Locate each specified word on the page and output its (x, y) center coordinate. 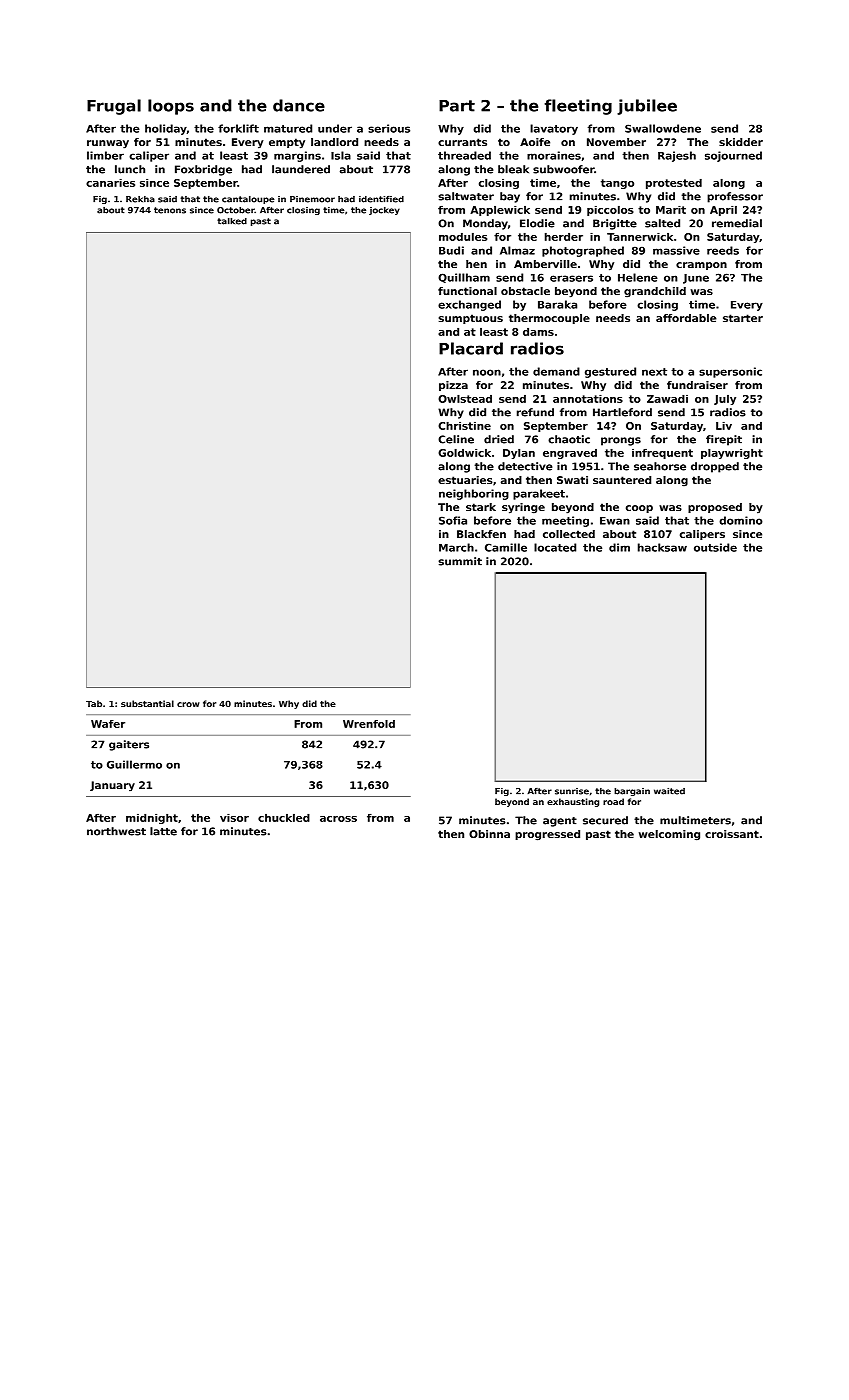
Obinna (489, 834)
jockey (384, 211)
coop (639, 509)
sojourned (733, 156)
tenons (170, 210)
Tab (94, 703)
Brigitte (615, 224)
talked (232, 221)
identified (381, 199)
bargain (632, 792)
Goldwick (464, 453)
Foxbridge (203, 170)
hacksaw (662, 547)
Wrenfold (369, 724)
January (112, 786)
